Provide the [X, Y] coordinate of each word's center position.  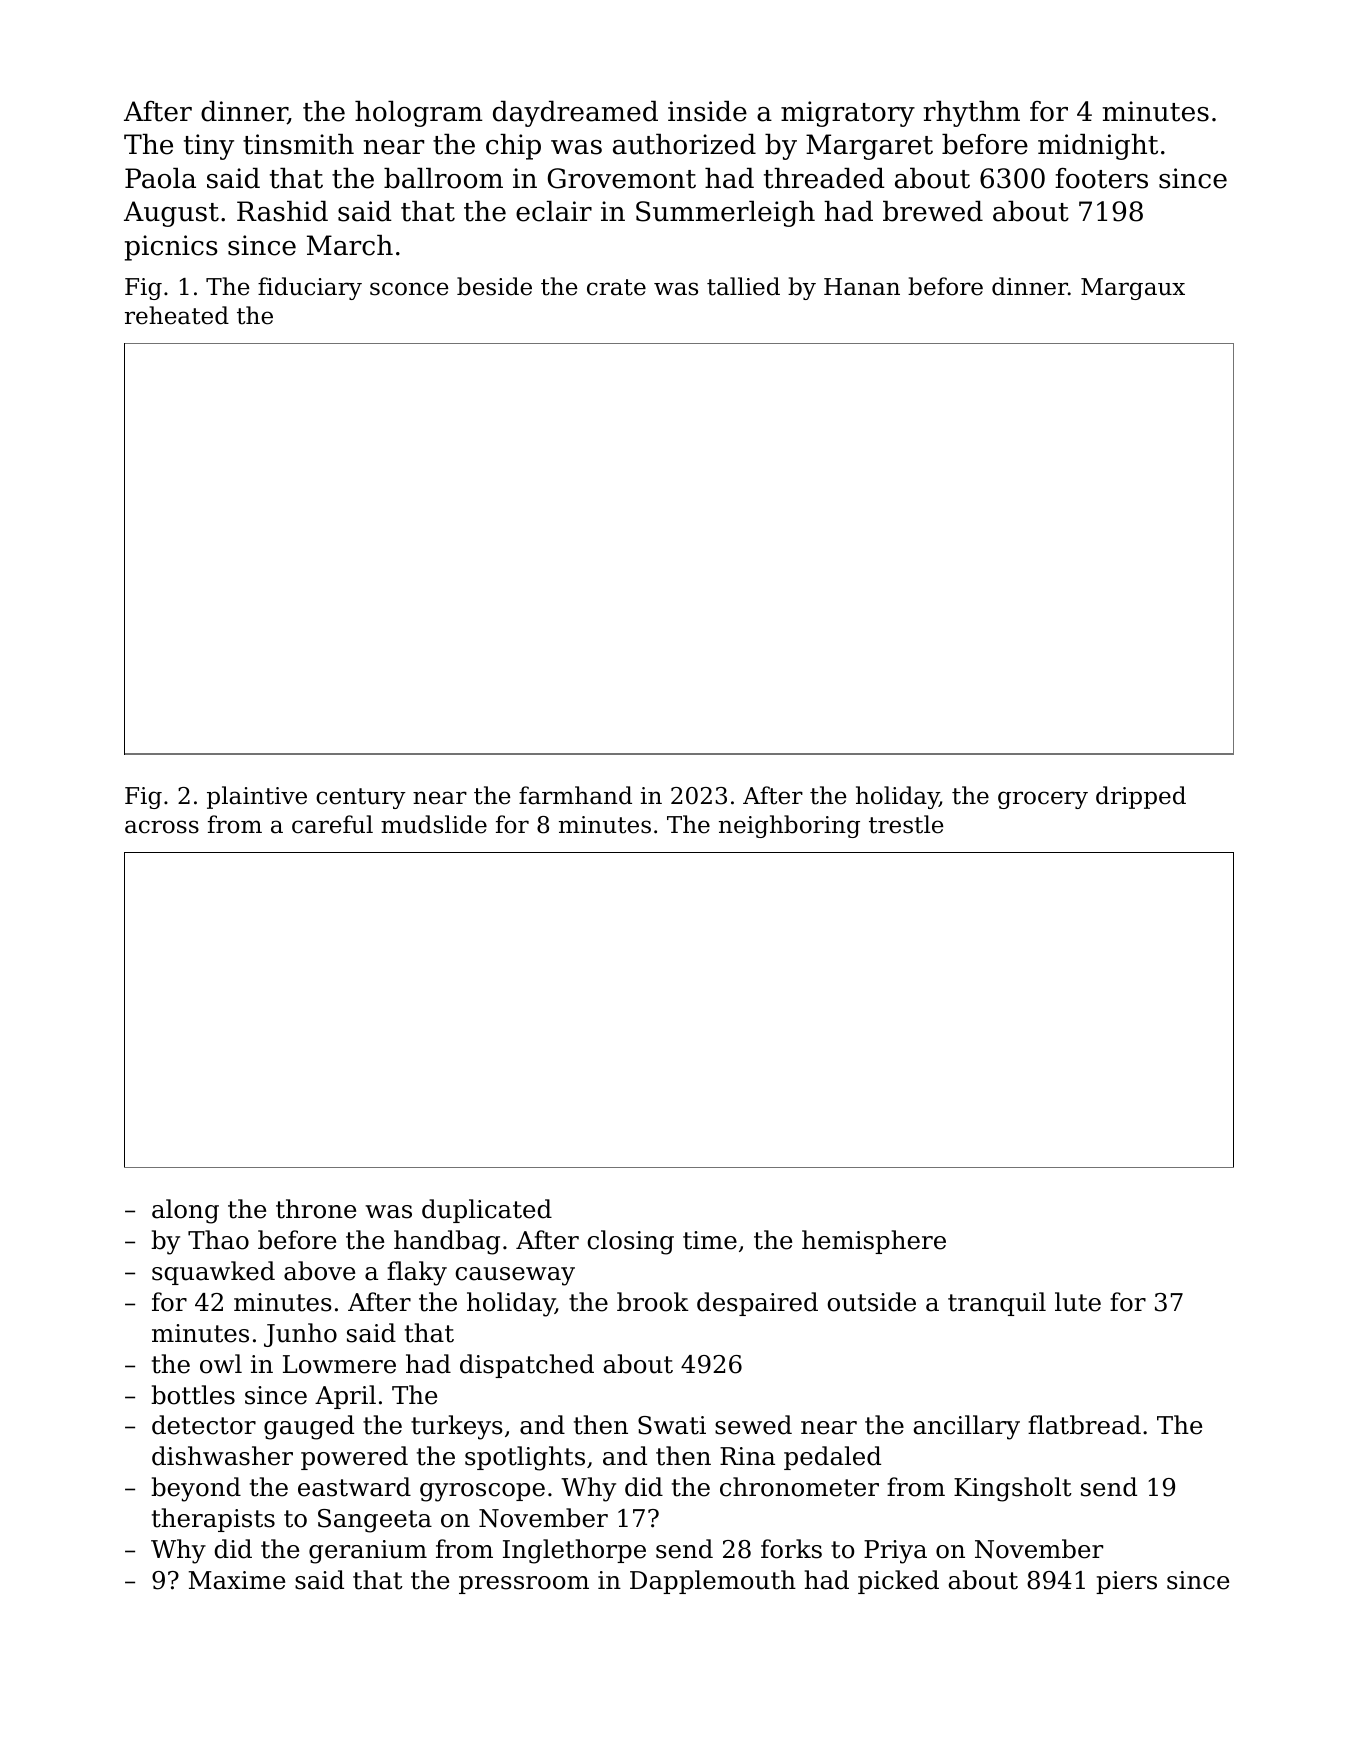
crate [616, 287]
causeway [515, 1276]
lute [1078, 1302]
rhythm [972, 114]
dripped [1141, 797]
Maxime [237, 1580]
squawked [213, 1273]
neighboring [789, 826]
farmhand [575, 795]
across [162, 827]
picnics [171, 248]
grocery [1043, 800]
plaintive [257, 797]
